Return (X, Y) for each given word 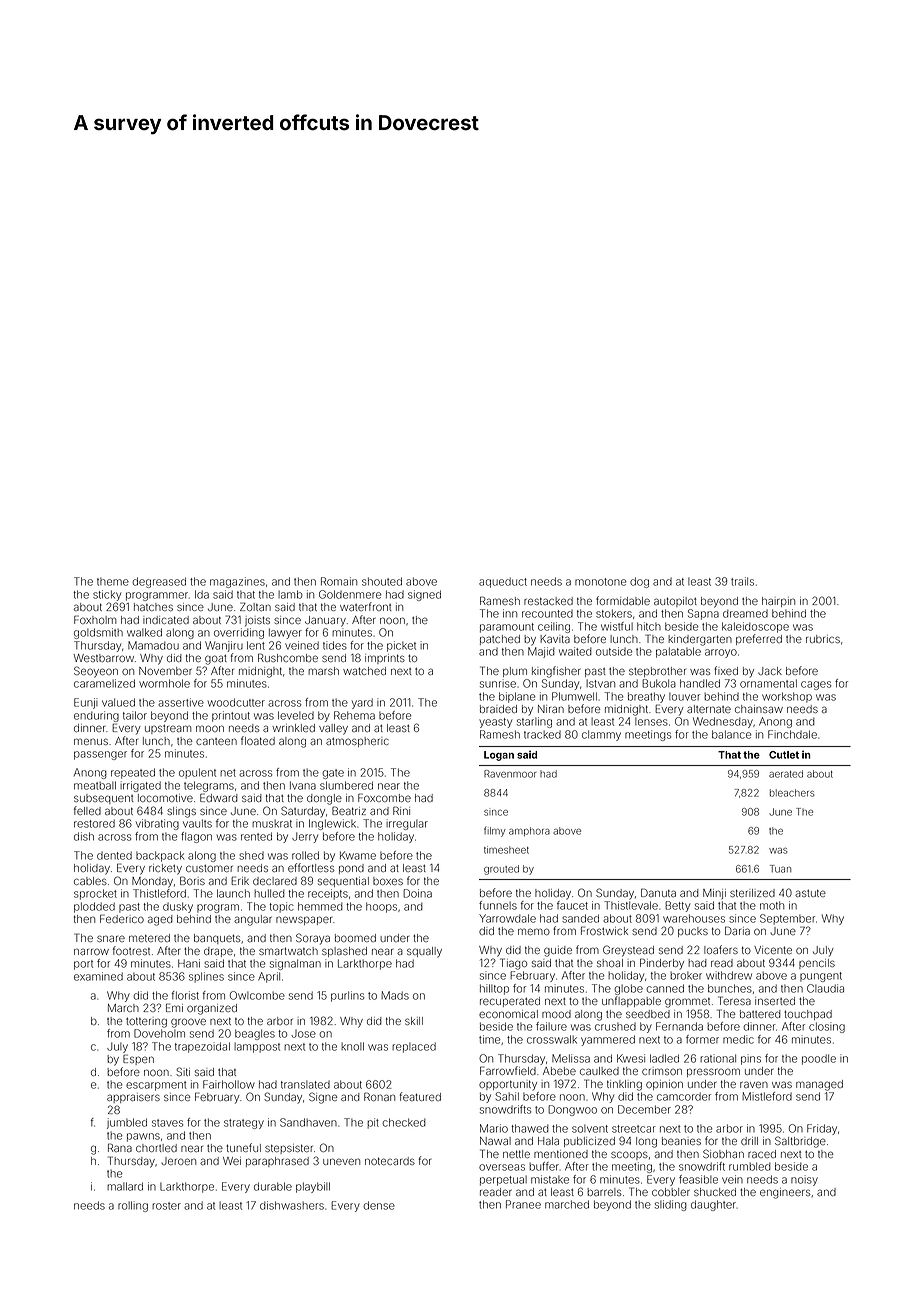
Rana (120, 1147)
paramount (507, 628)
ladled (664, 1058)
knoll (352, 1046)
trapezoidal (202, 1047)
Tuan (780, 869)
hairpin (778, 602)
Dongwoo (572, 1110)
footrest (131, 950)
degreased (159, 582)
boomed (355, 938)
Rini (401, 810)
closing (827, 1027)
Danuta (658, 892)
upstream (168, 729)
